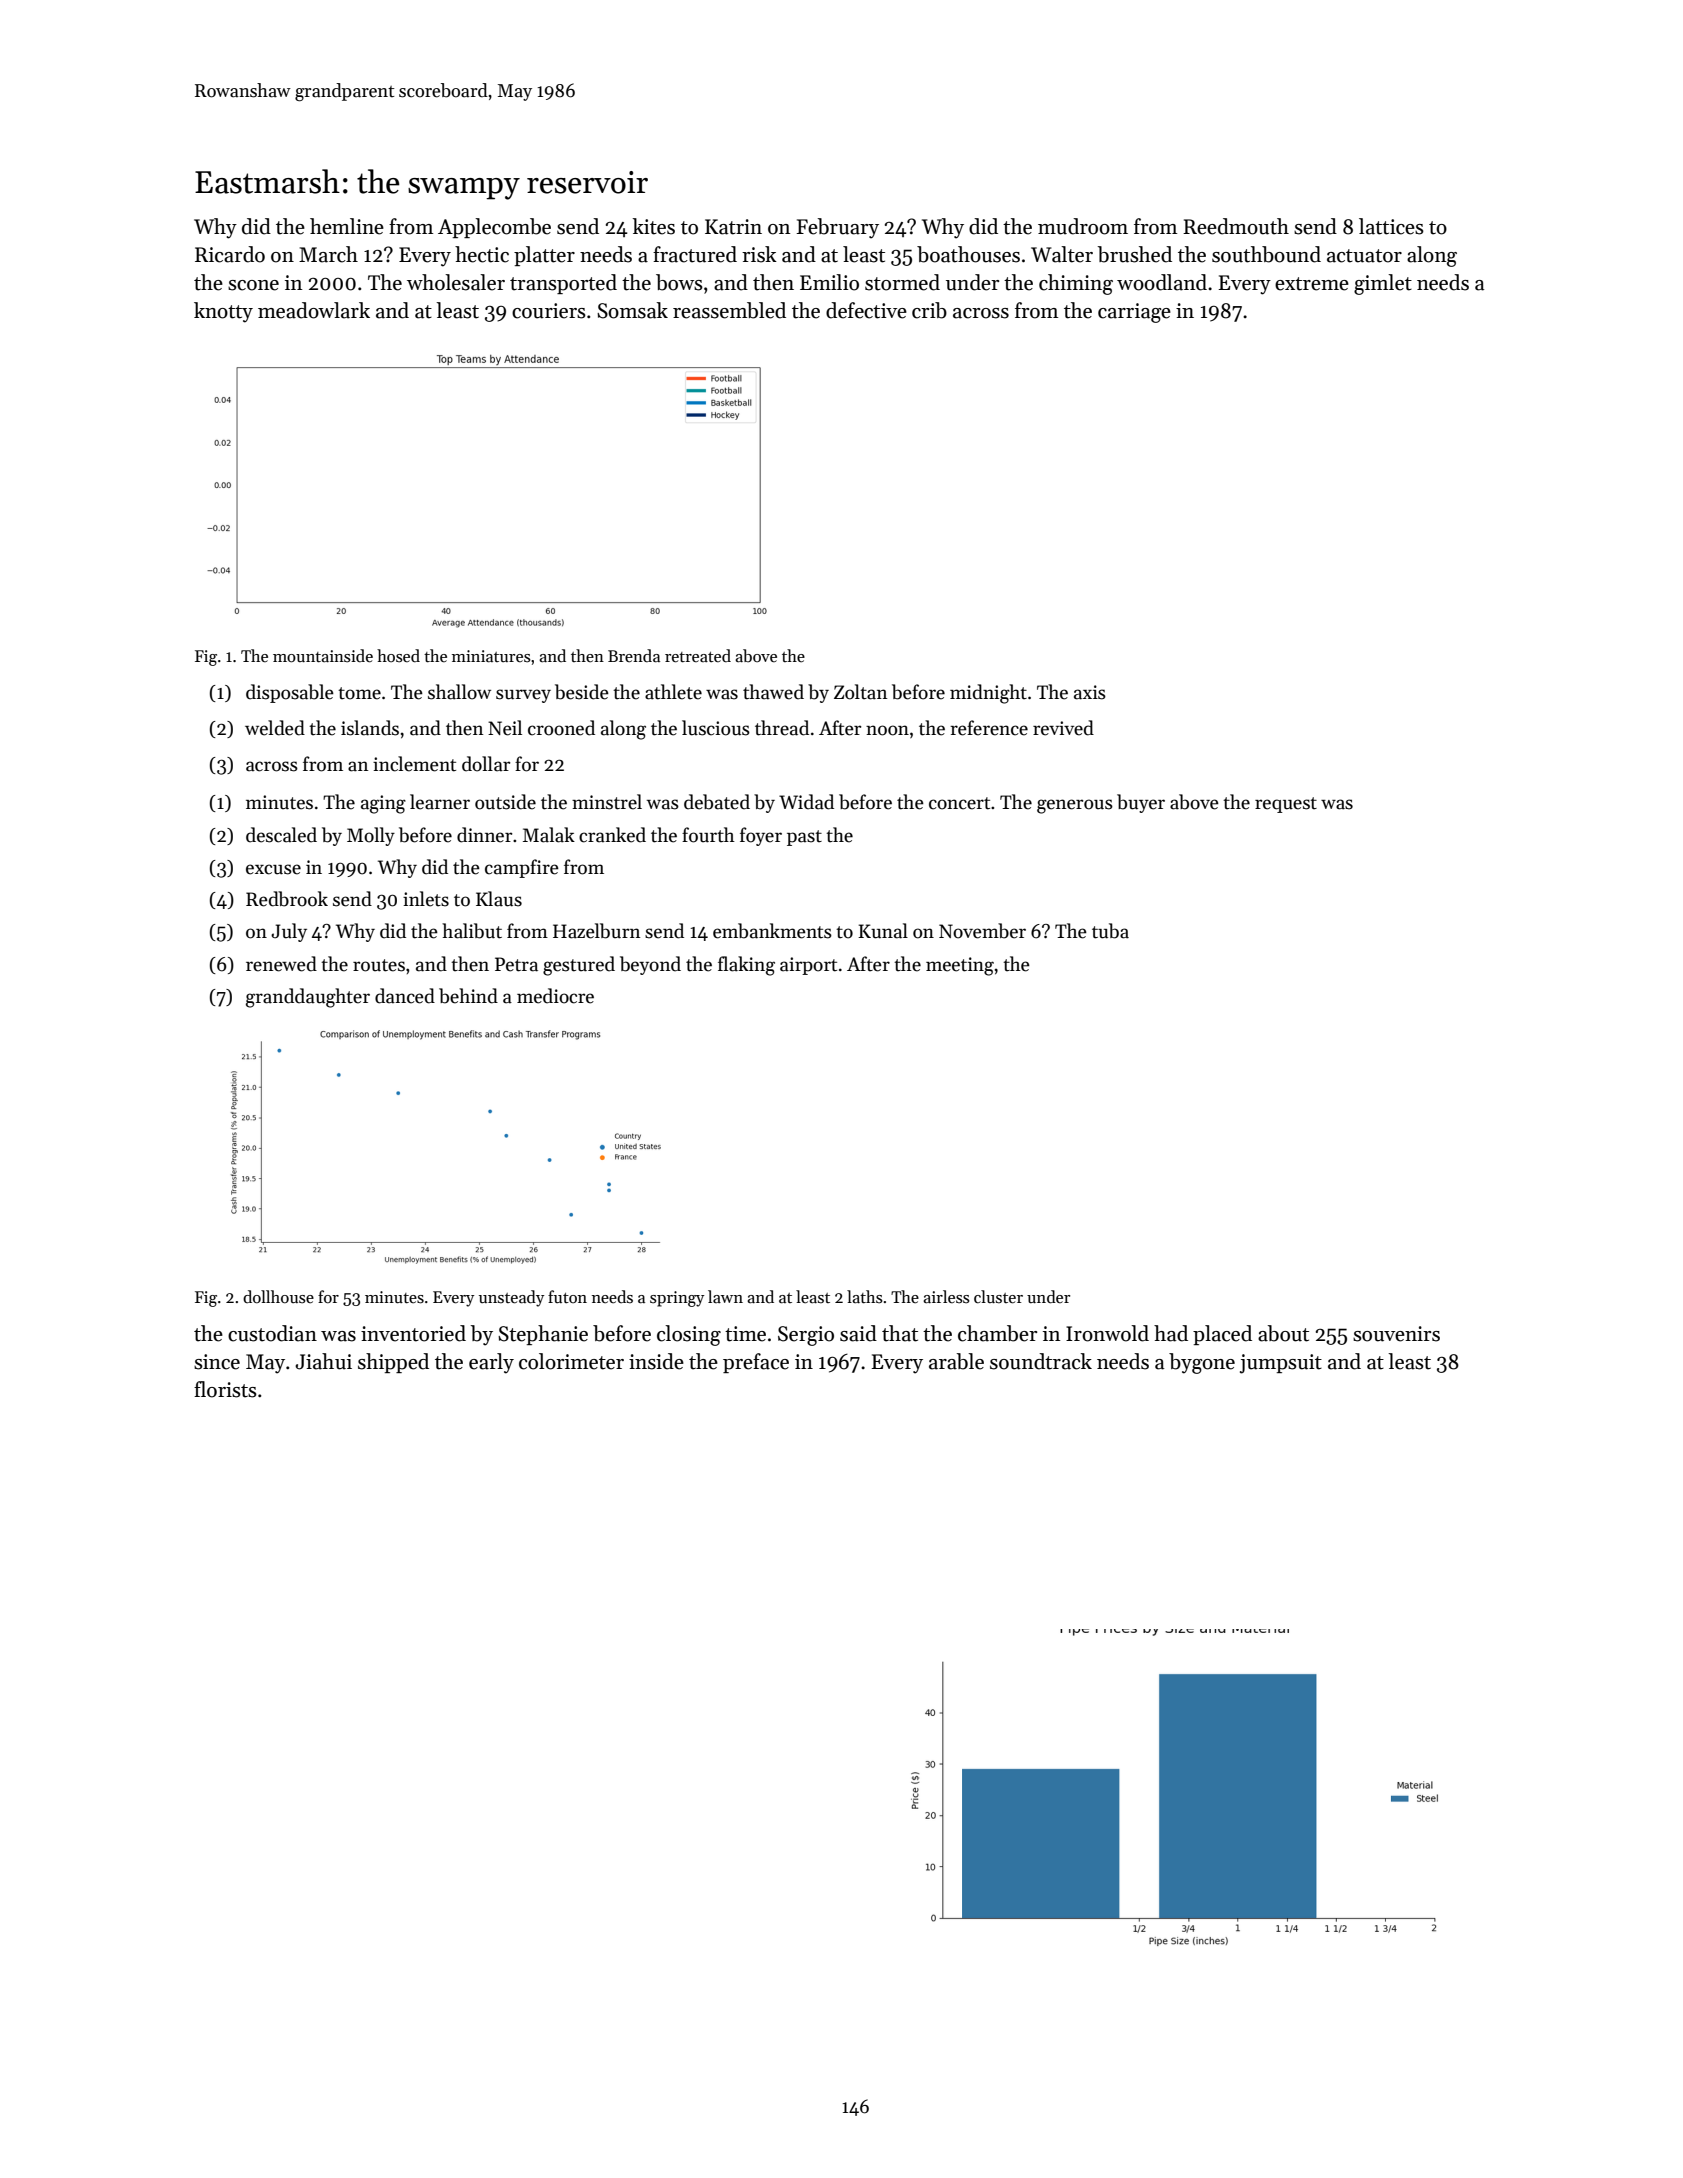  What do you see at coordinates (393, 1363) in the document?
I see `shipped` at bounding box center [393, 1363].
